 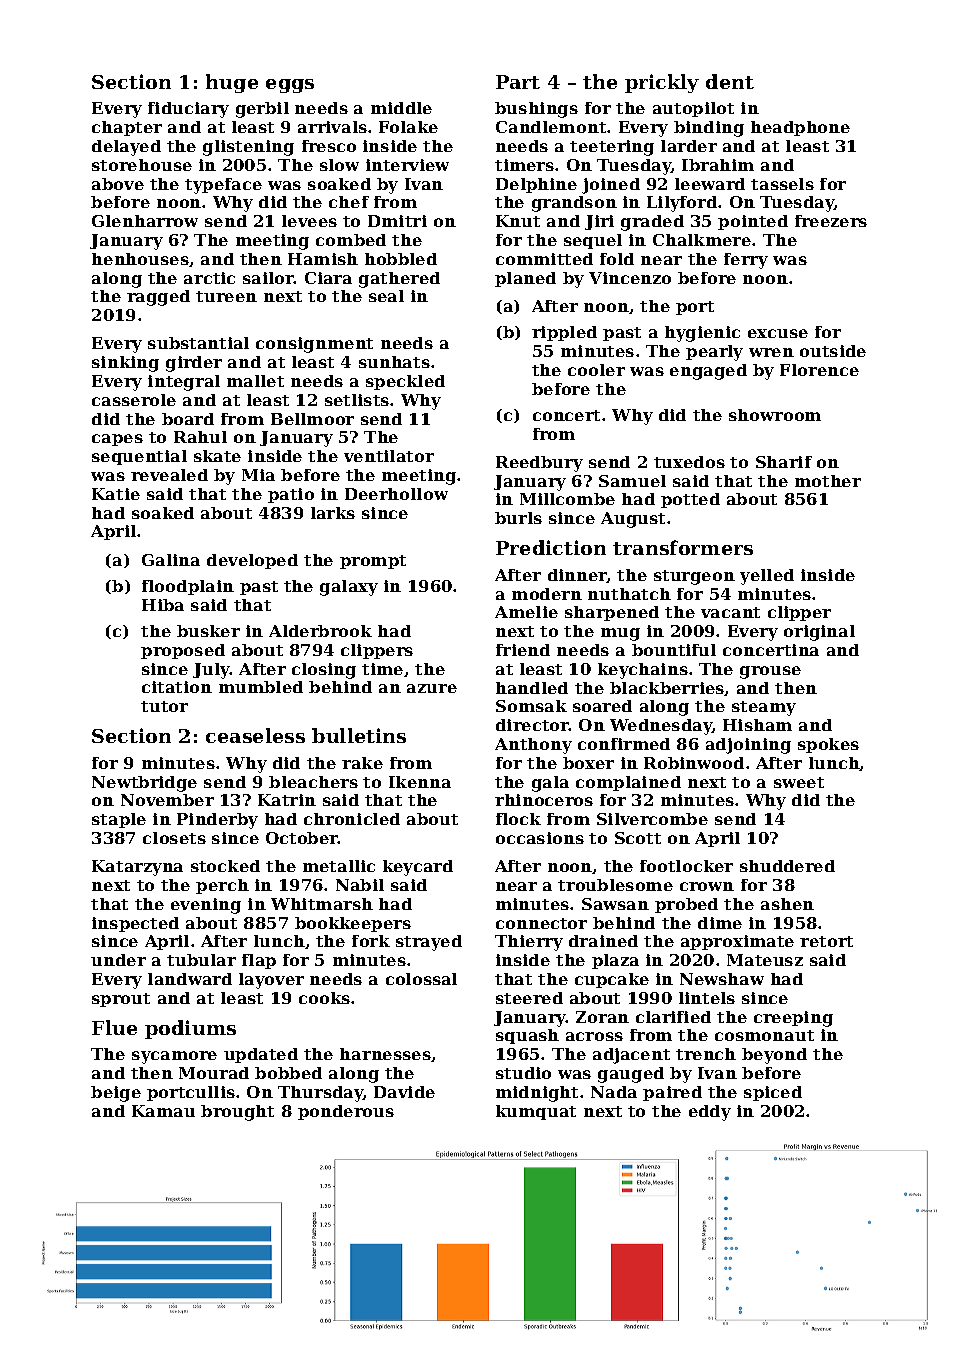 What do you see at coordinates (551, 547) in the page?
I see `Prediction` at bounding box center [551, 547].
